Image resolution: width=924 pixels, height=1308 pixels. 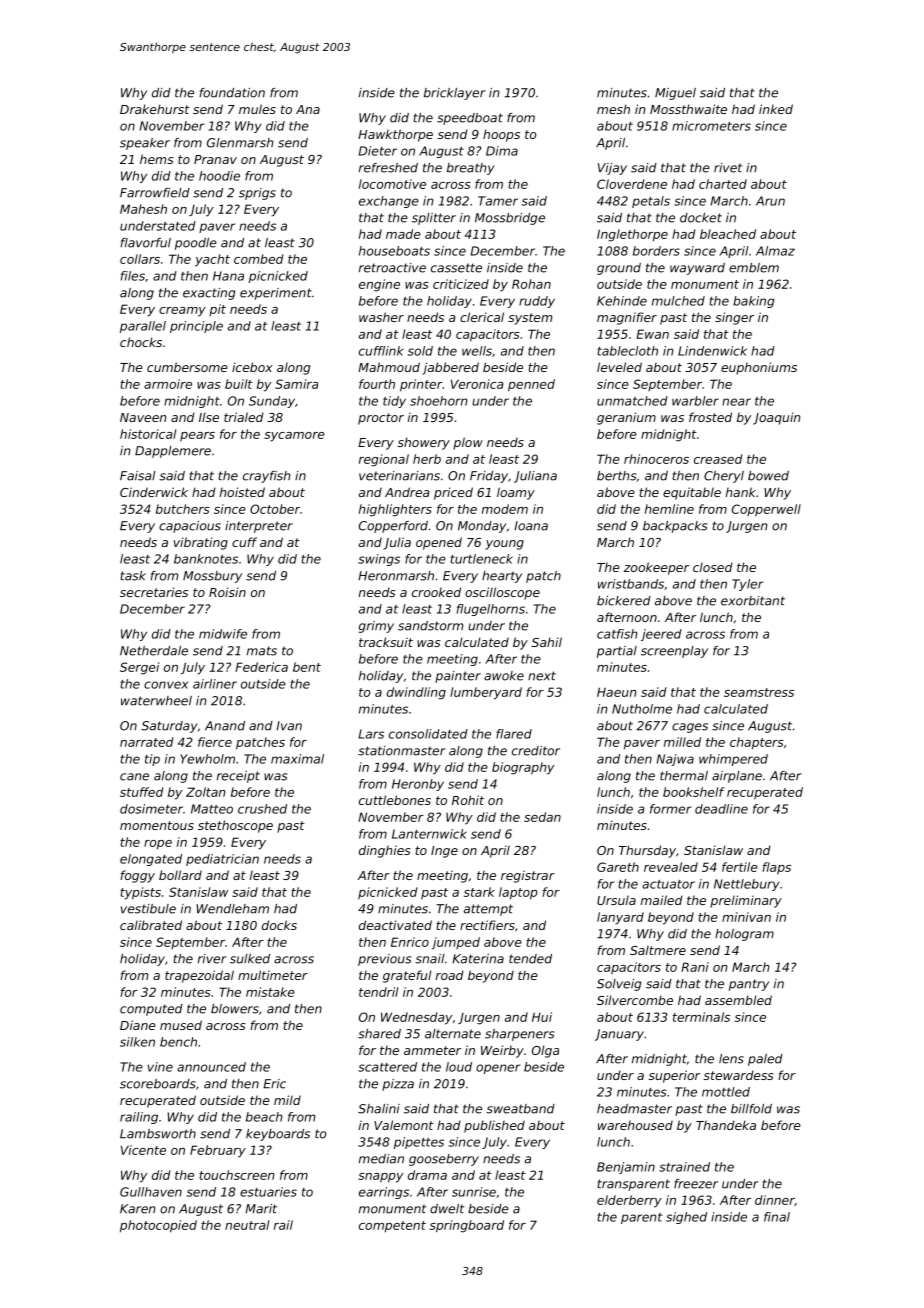 What do you see at coordinates (388, 168) in the page?
I see `refreshed` at bounding box center [388, 168].
